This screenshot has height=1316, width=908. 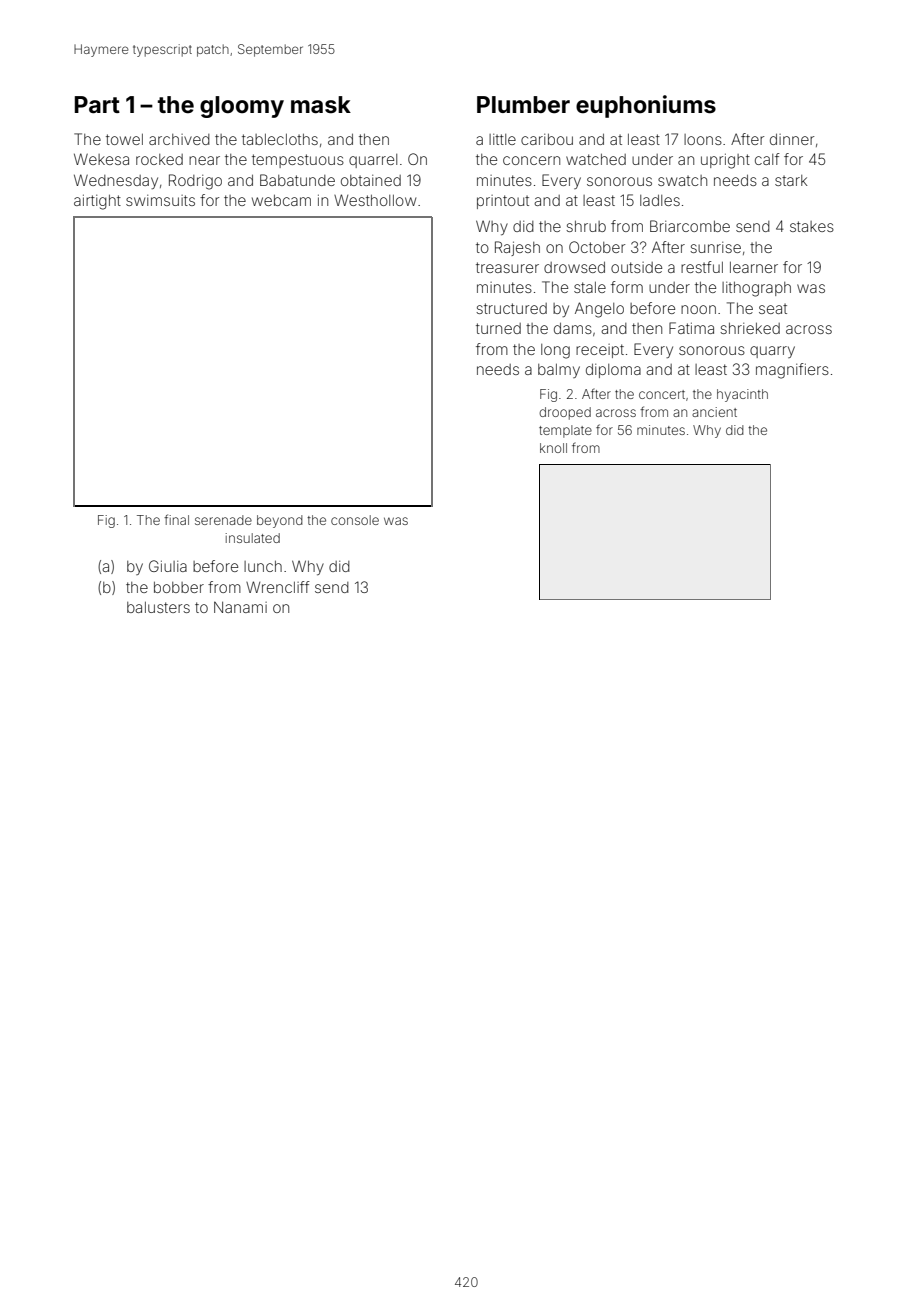 What do you see at coordinates (503, 202) in the screenshot?
I see `printout` at bounding box center [503, 202].
